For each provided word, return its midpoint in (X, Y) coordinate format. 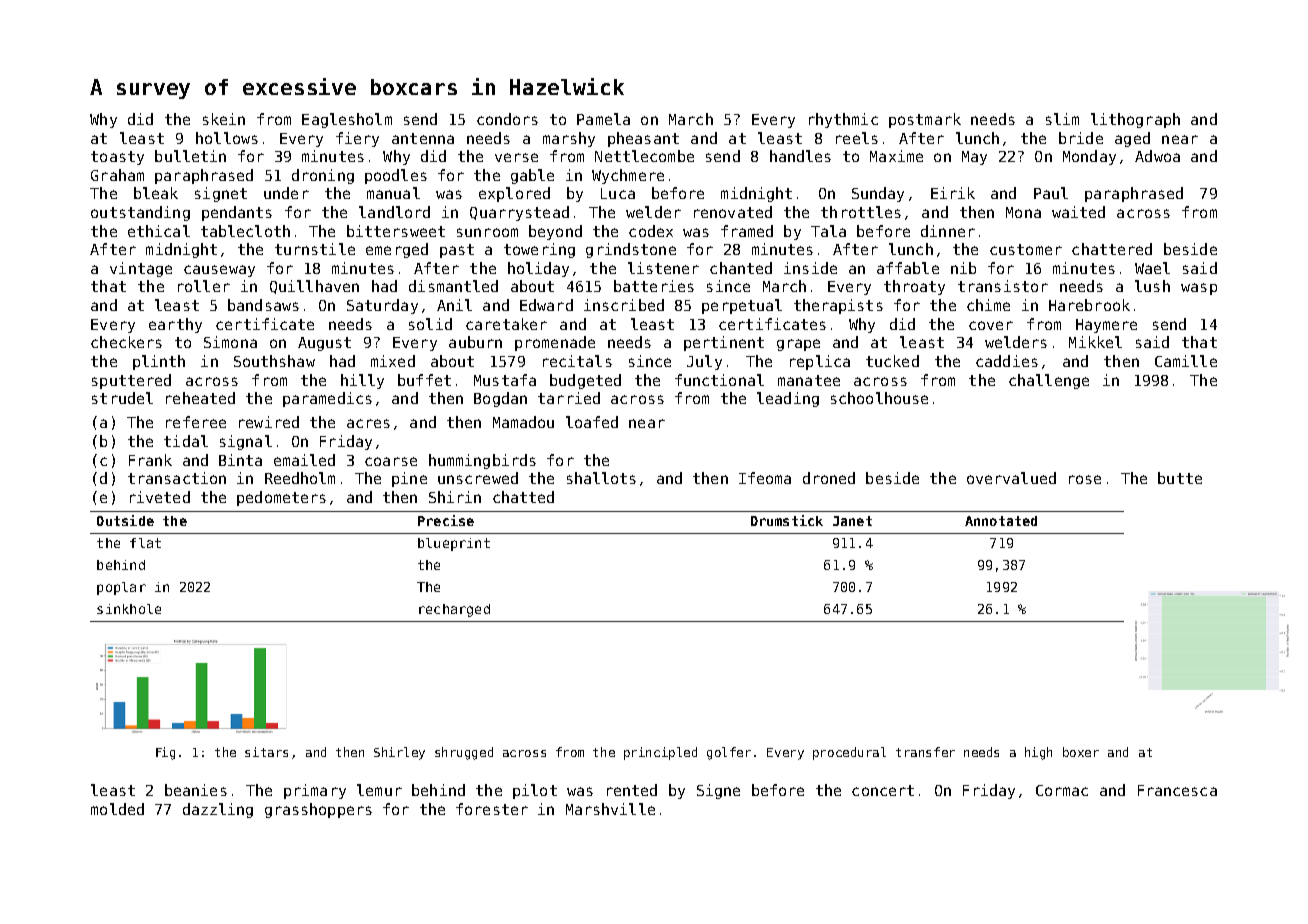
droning (323, 176)
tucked (892, 361)
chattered (1112, 249)
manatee (809, 380)
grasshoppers (318, 810)
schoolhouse (879, 398)
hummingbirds (482, 461)
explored (514, 194)
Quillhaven (314, 287)
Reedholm (300, 478)
